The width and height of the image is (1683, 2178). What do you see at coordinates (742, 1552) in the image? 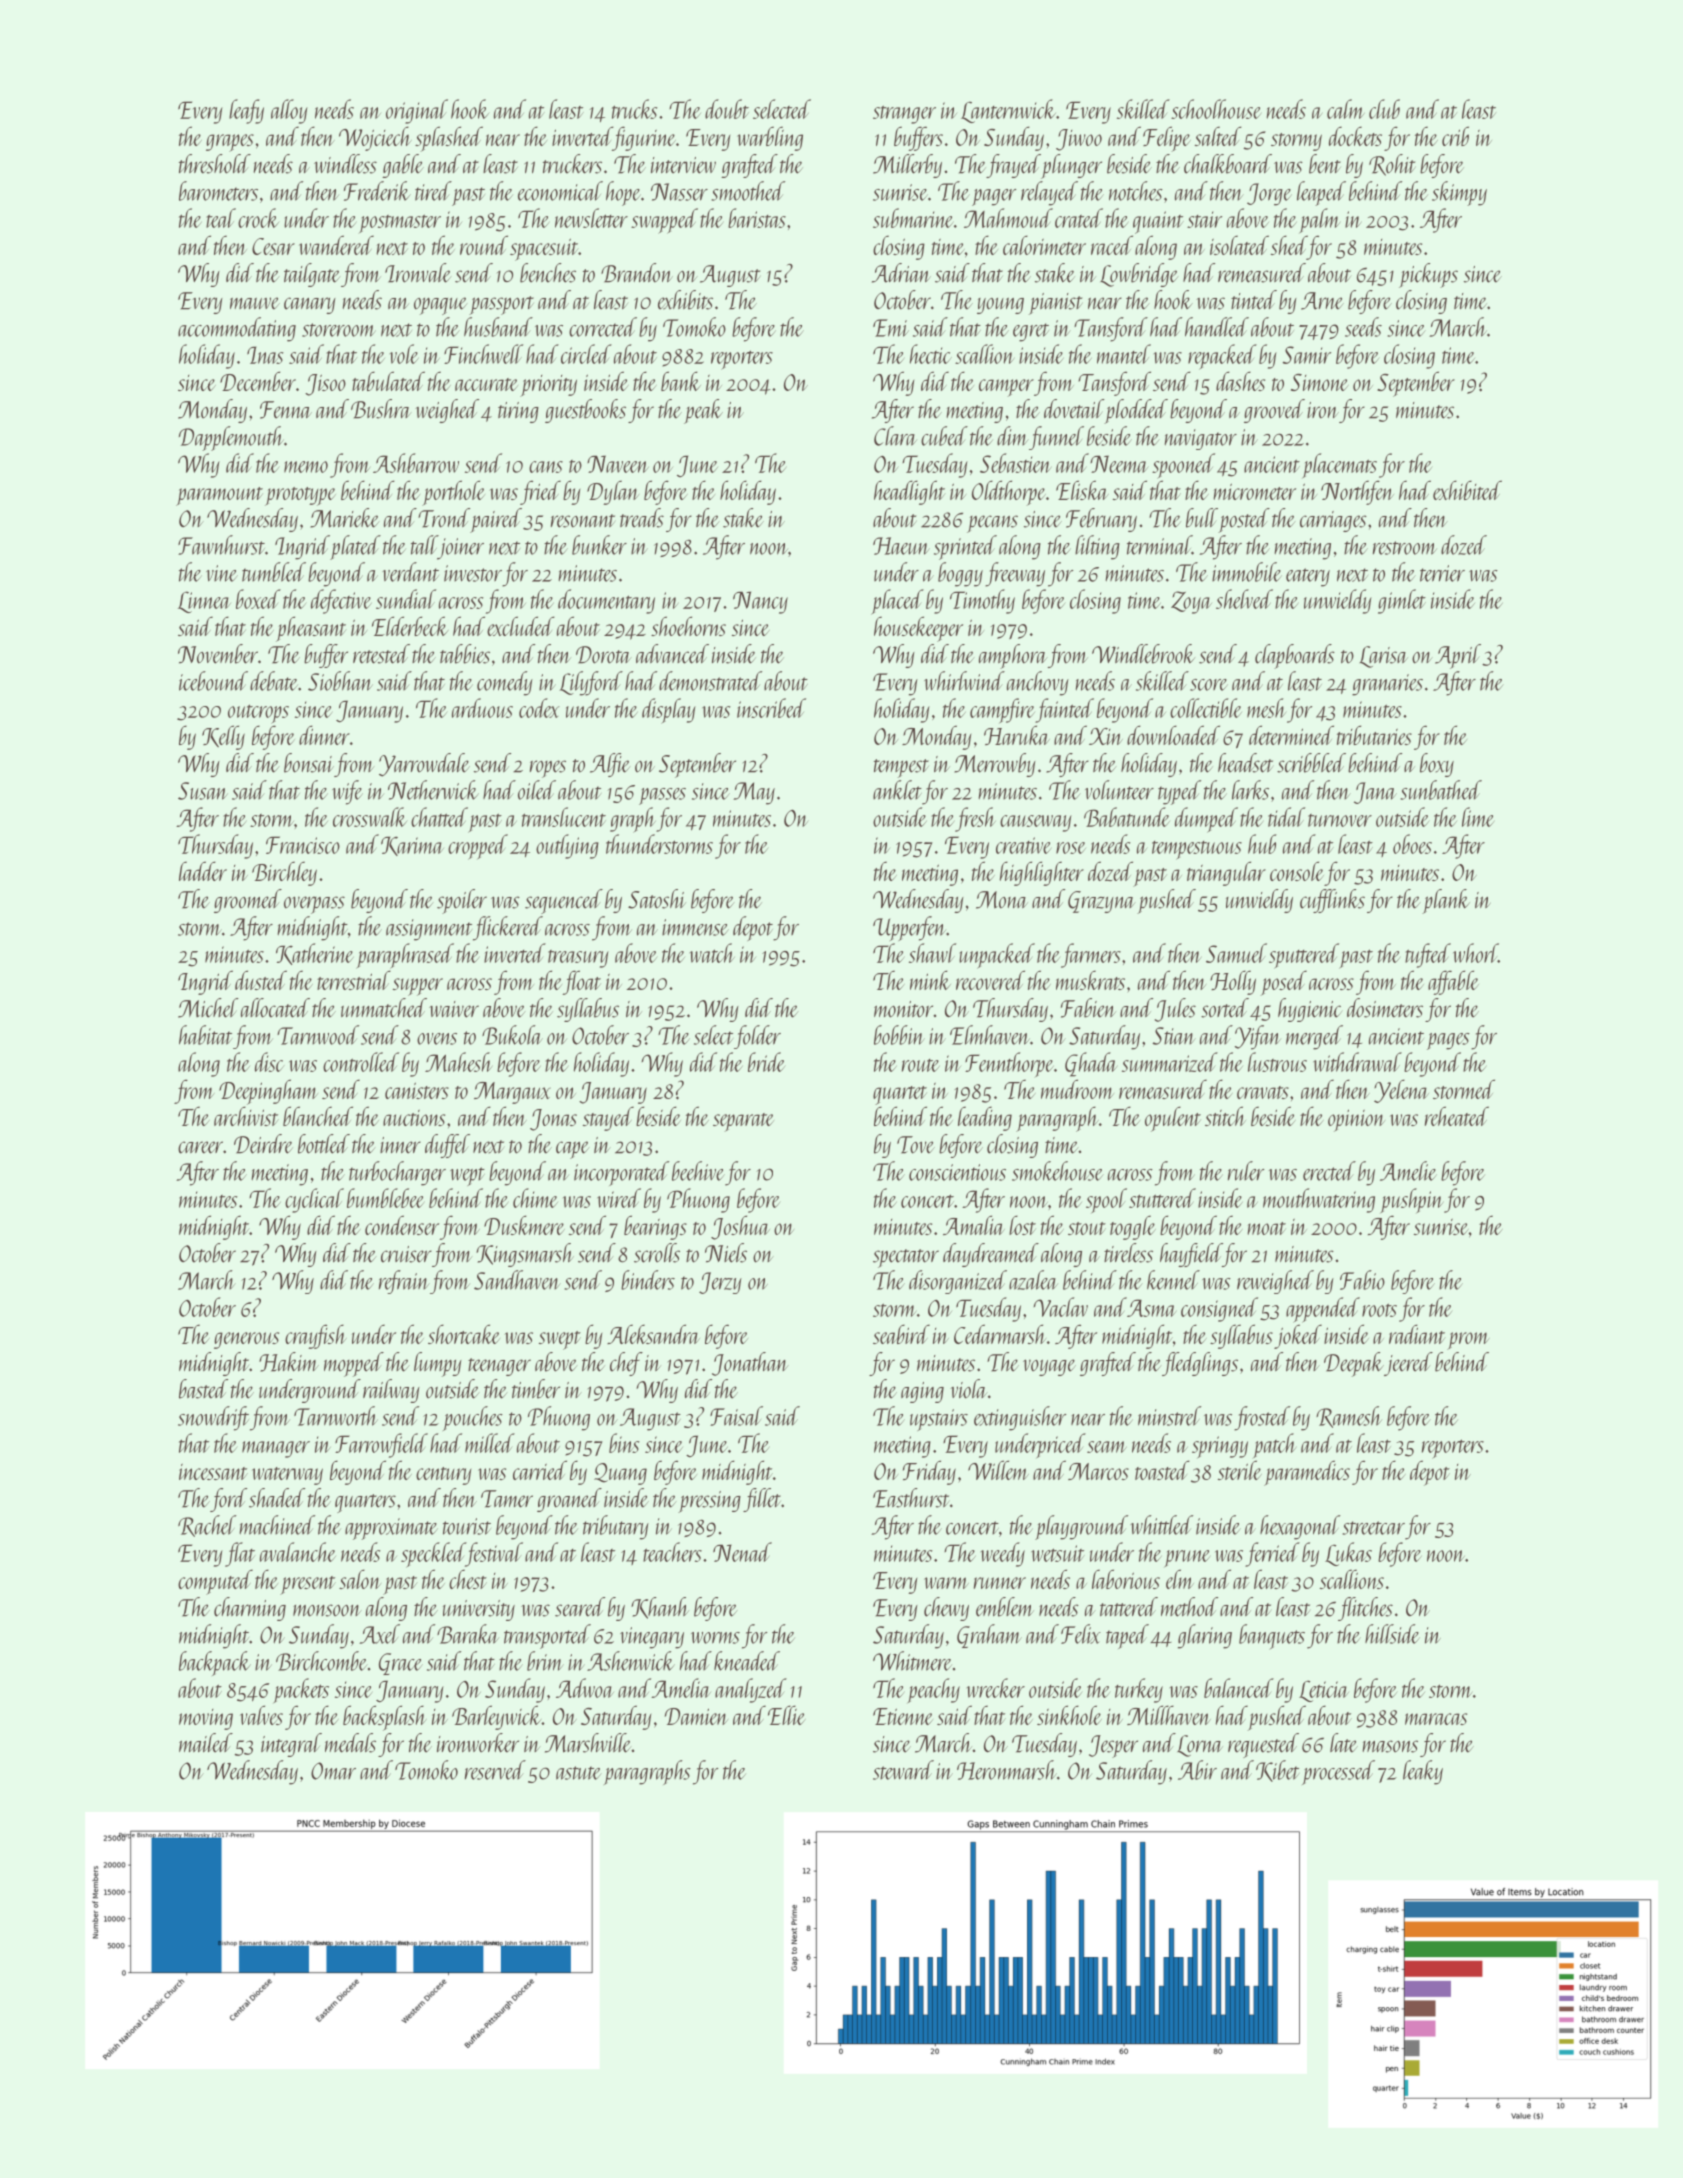
I see `Nenad` at bounding box center [742, 1552].
